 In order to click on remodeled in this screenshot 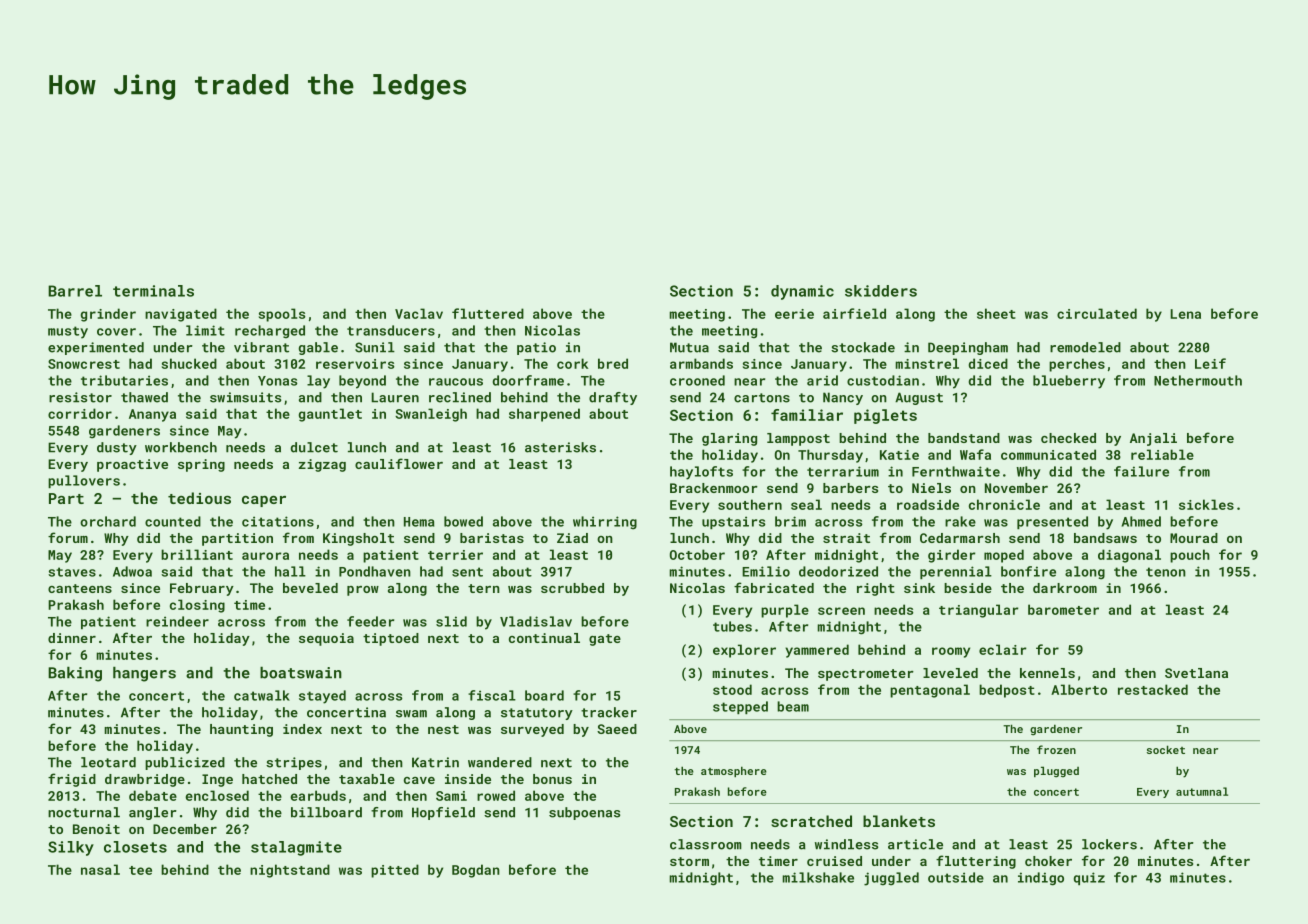, I will do `click(1085, 347)`.
